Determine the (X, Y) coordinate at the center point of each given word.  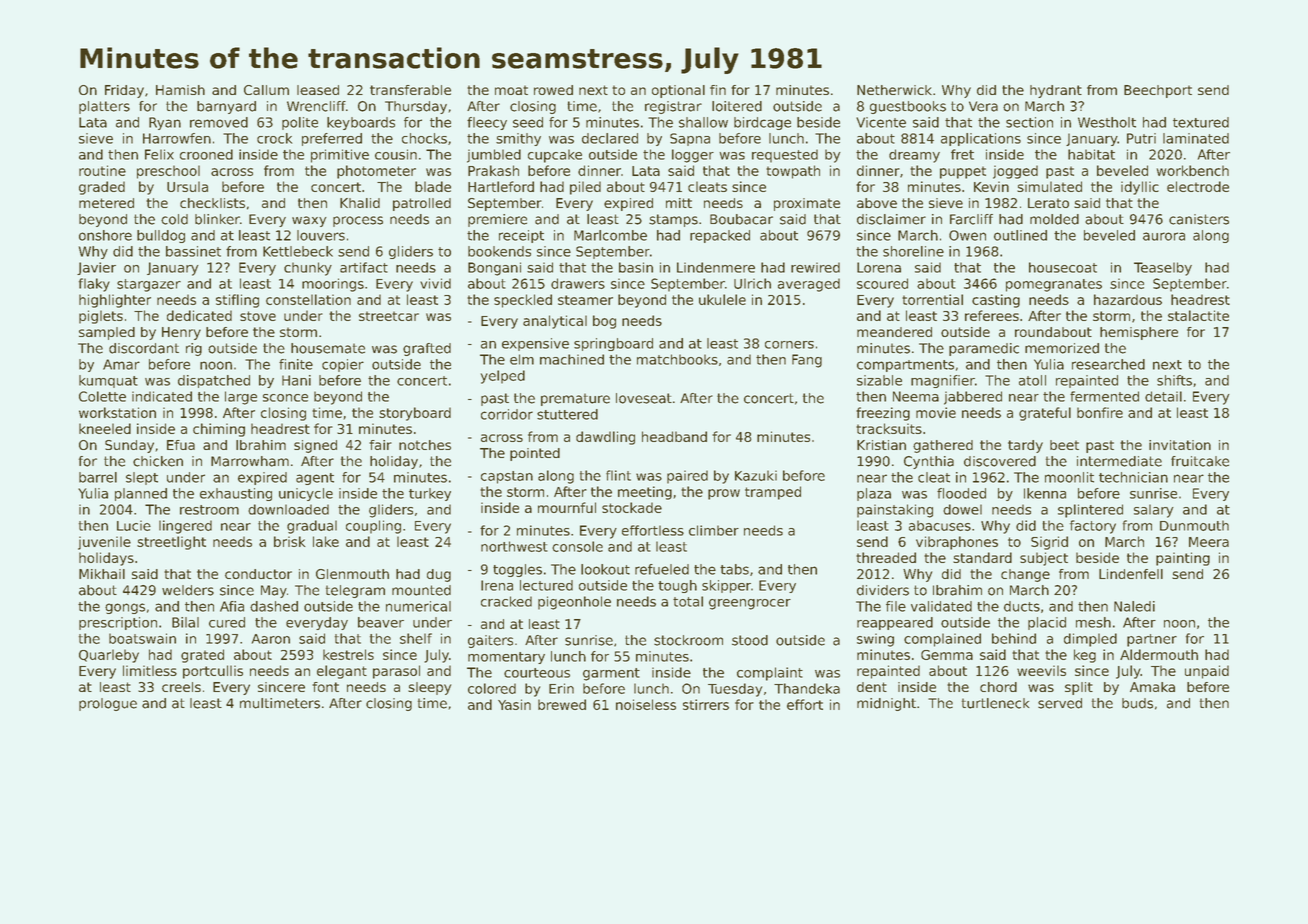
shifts (1174, 380)
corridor (507, 414)
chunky (308, 269)
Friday (124, 91)
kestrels (348, 654)
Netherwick (894, 90)
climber (714, 530)
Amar (121, 364)
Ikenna (1045, 493)
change (1025, 575)
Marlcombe (610, 235)
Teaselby (1163, 269)
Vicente (881, 122)
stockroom (688, 640)
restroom (209, 510)
